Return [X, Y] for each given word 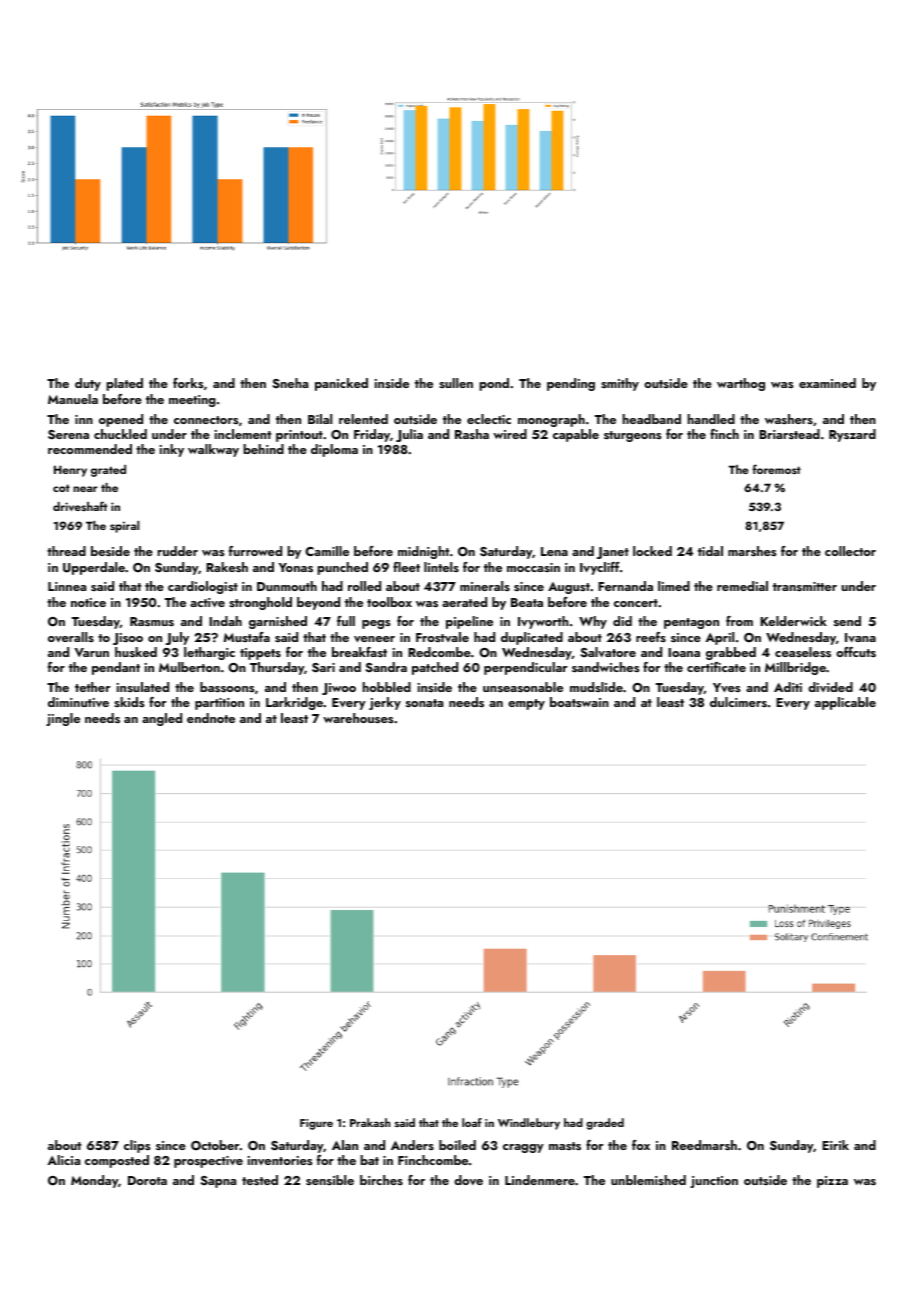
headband [651, 419]
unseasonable [523, 687]
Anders [412, 1145]
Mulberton [189, 667]
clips [137, 1146]
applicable [845, 703]
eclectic [489, 419]
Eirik [835, 1145]
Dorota [147, 1180]
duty [88, 384]
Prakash [370, 1122]
